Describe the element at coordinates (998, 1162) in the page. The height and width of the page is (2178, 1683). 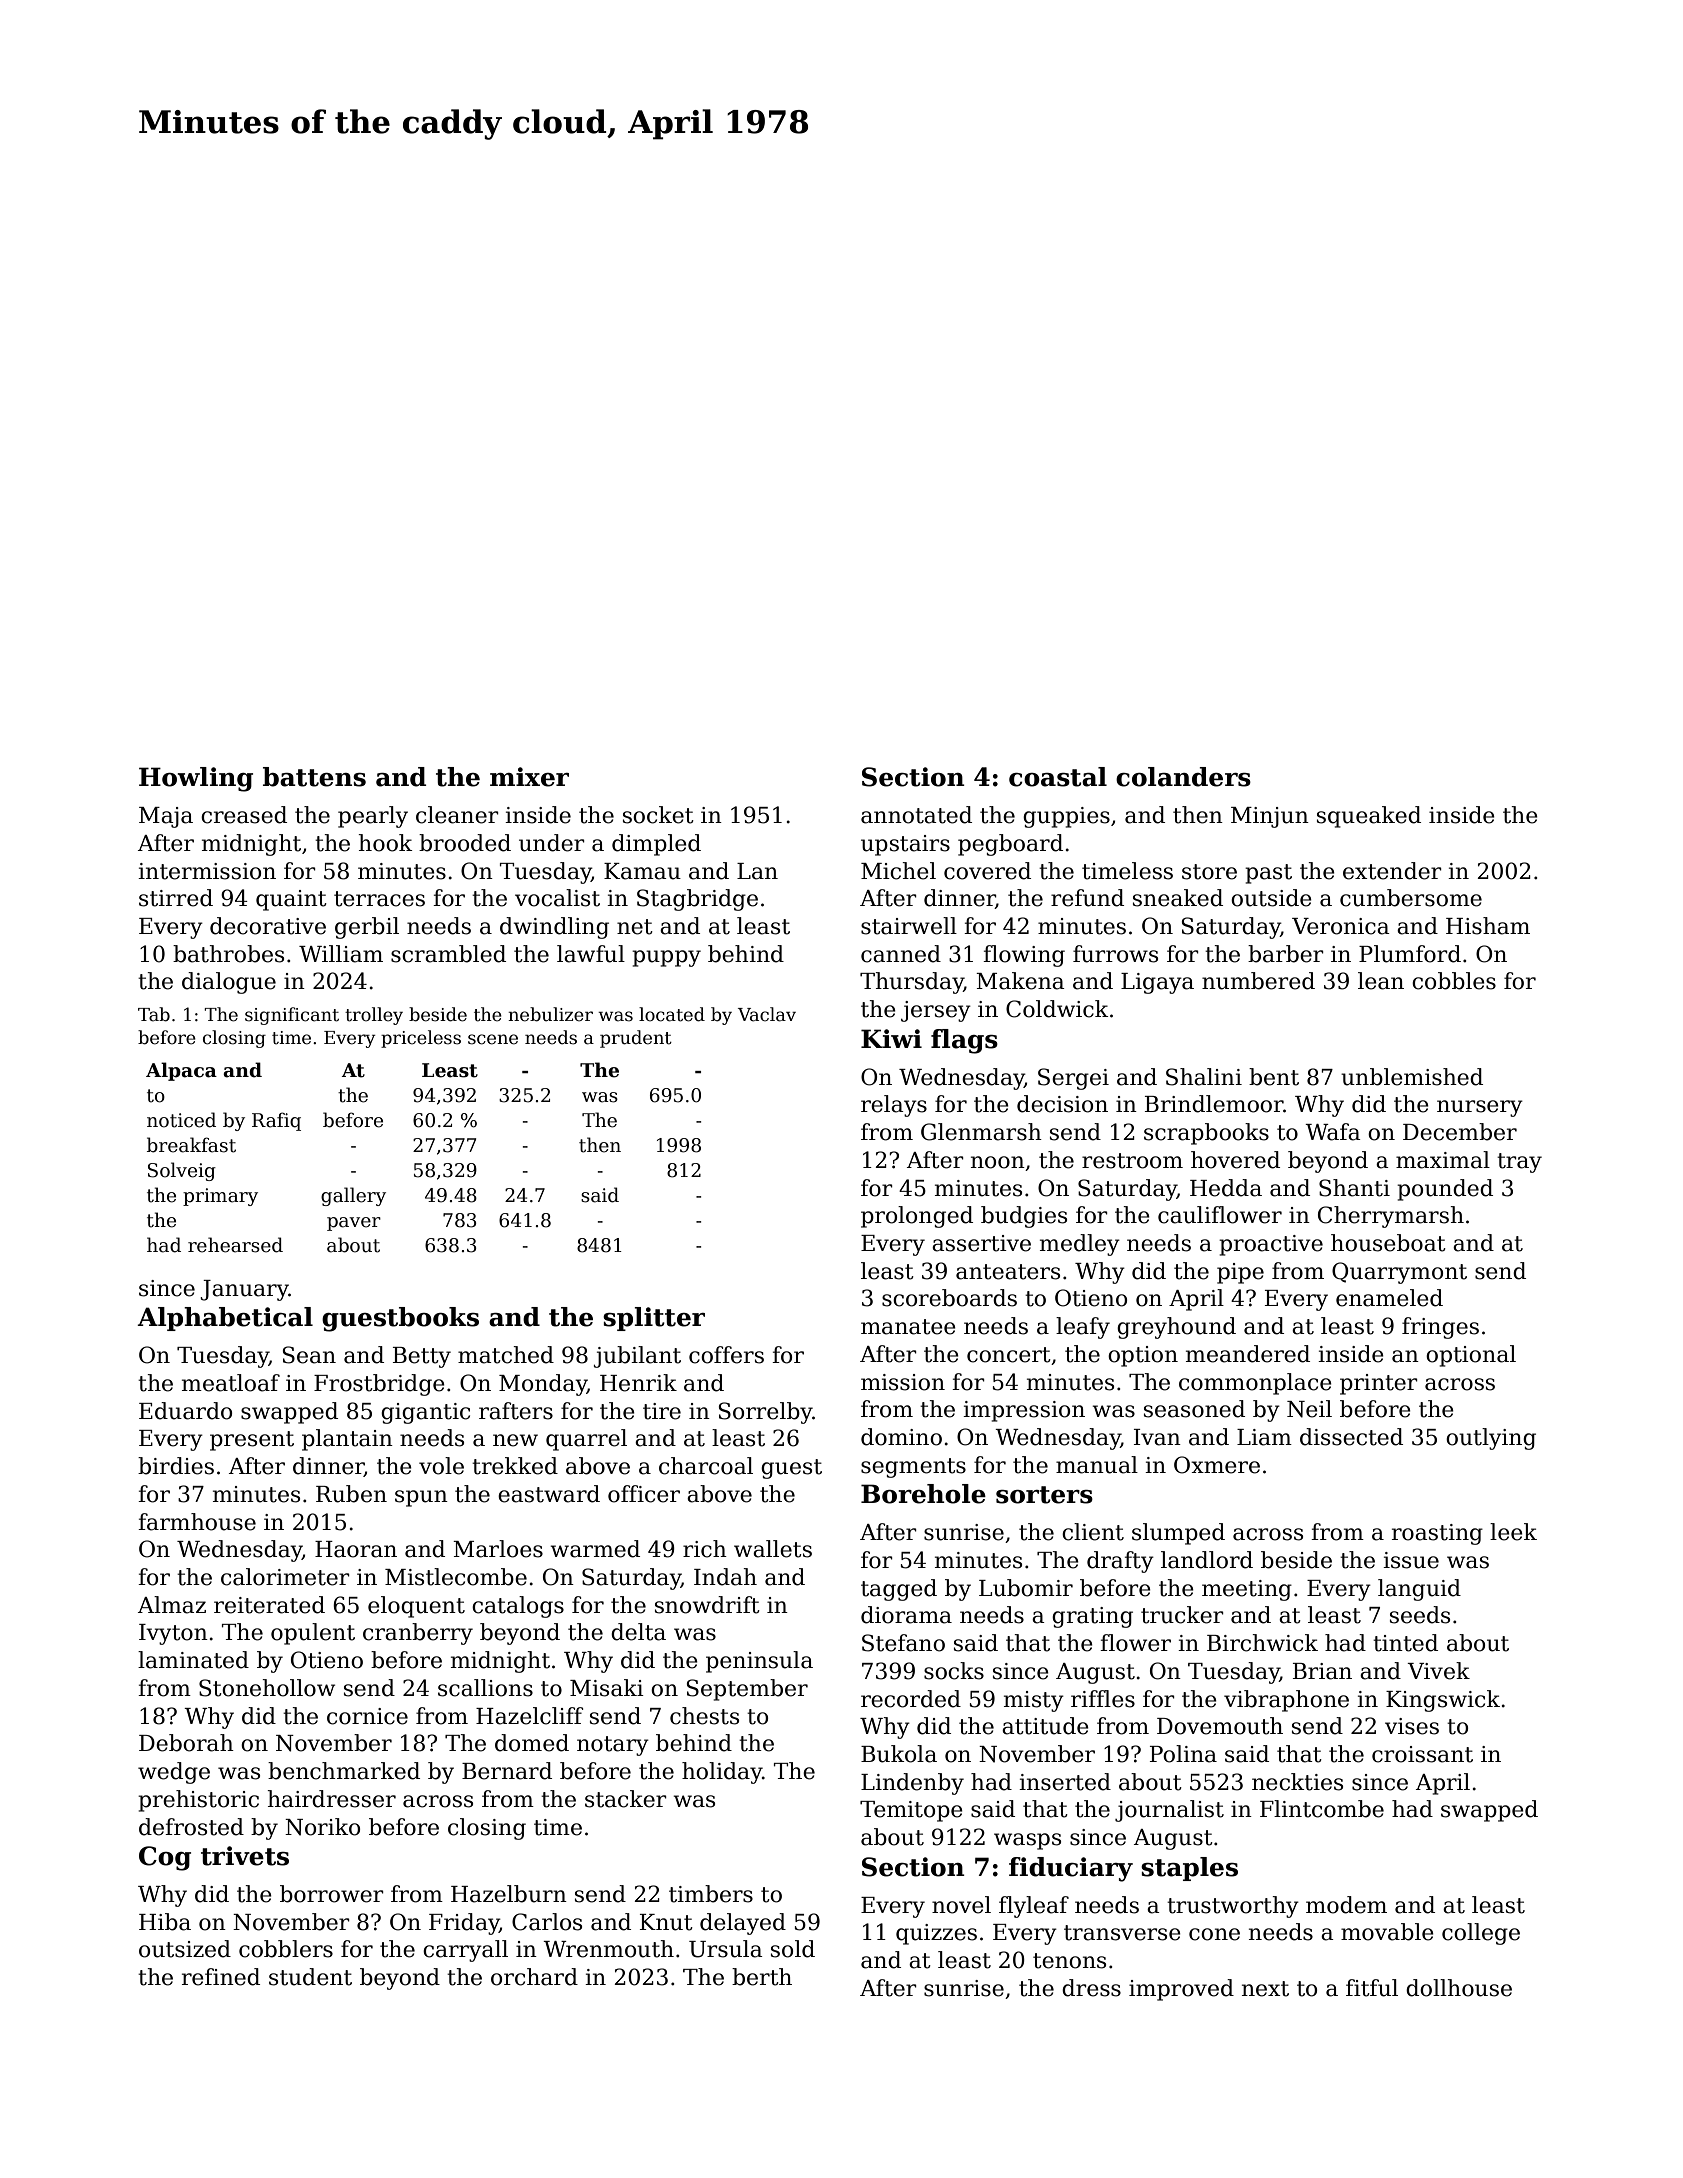
I see `noon` at that location.
